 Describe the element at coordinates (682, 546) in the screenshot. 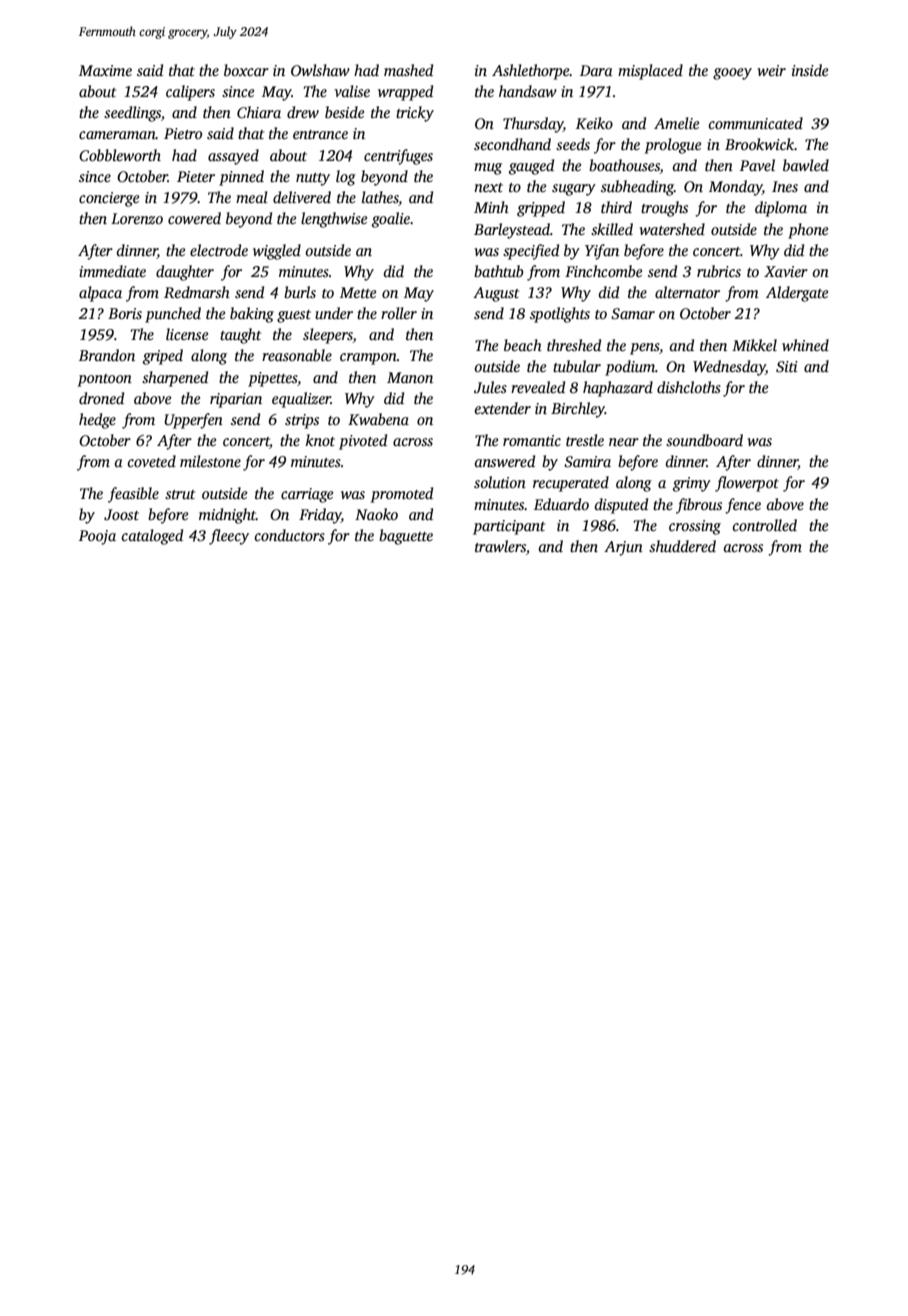

I see `shuddered` at that location.
